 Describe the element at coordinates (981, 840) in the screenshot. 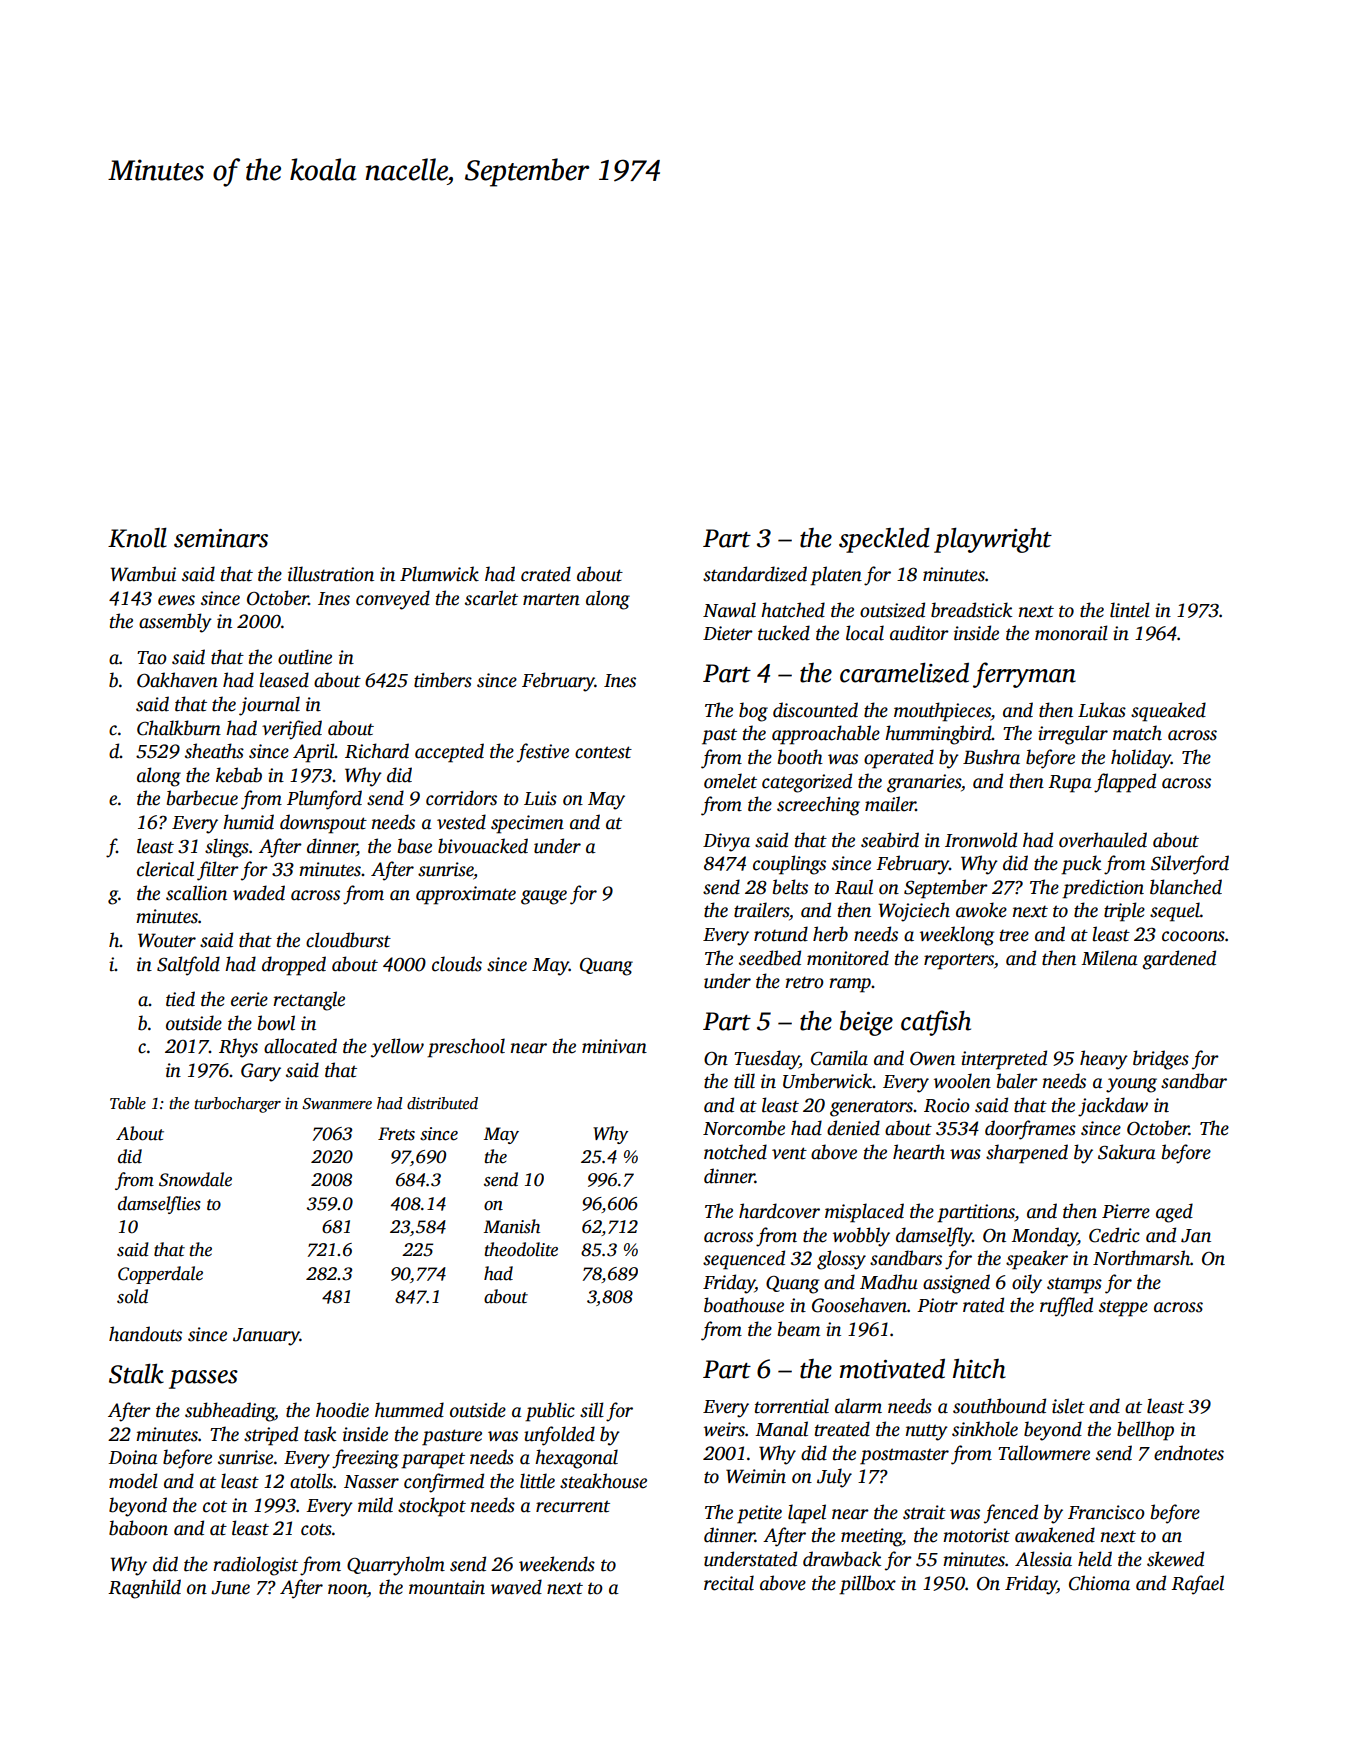

I see `Ironwold` at that location.
